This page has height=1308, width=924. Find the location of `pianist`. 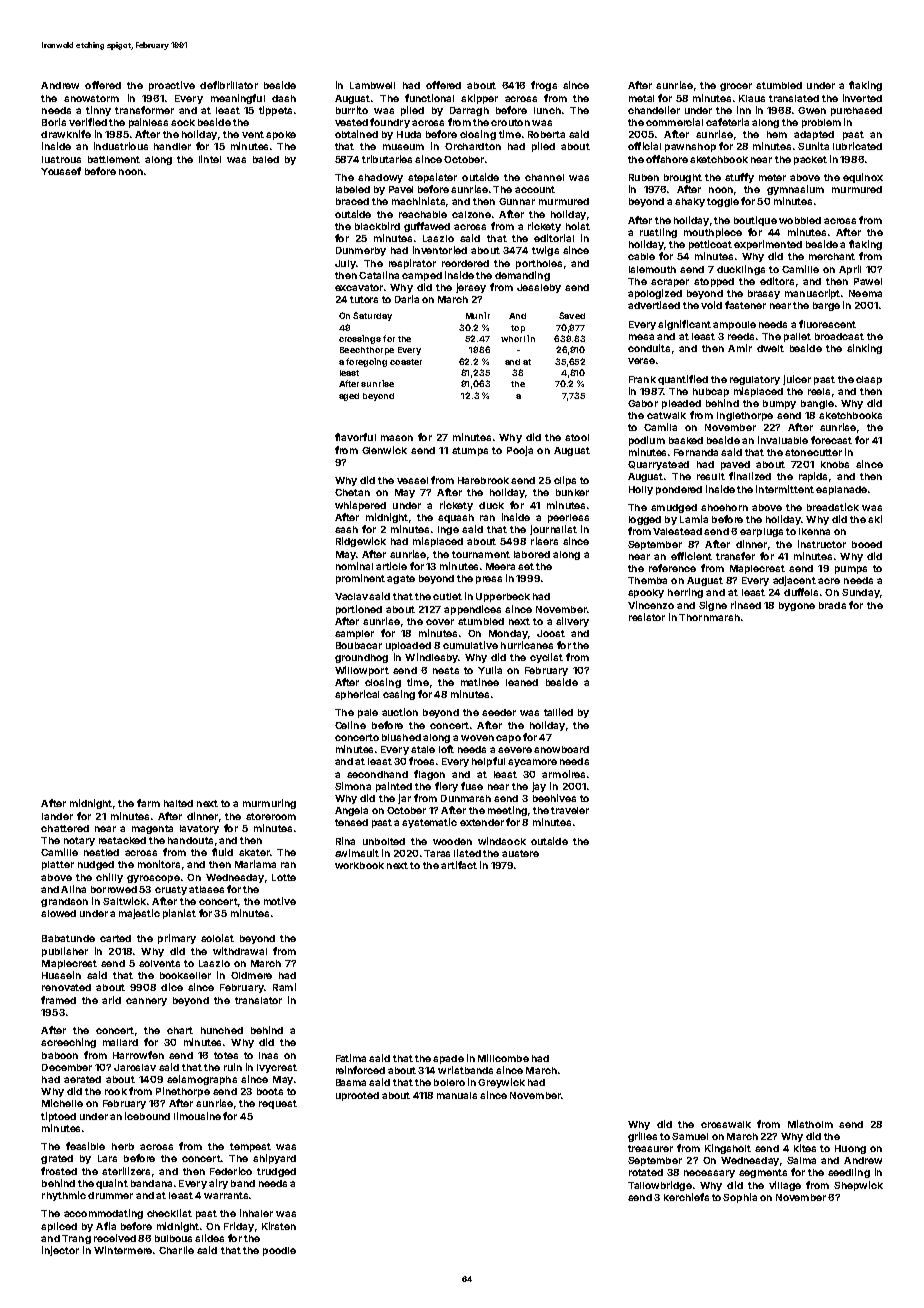

pianist is located at coordinates (179, 914).
